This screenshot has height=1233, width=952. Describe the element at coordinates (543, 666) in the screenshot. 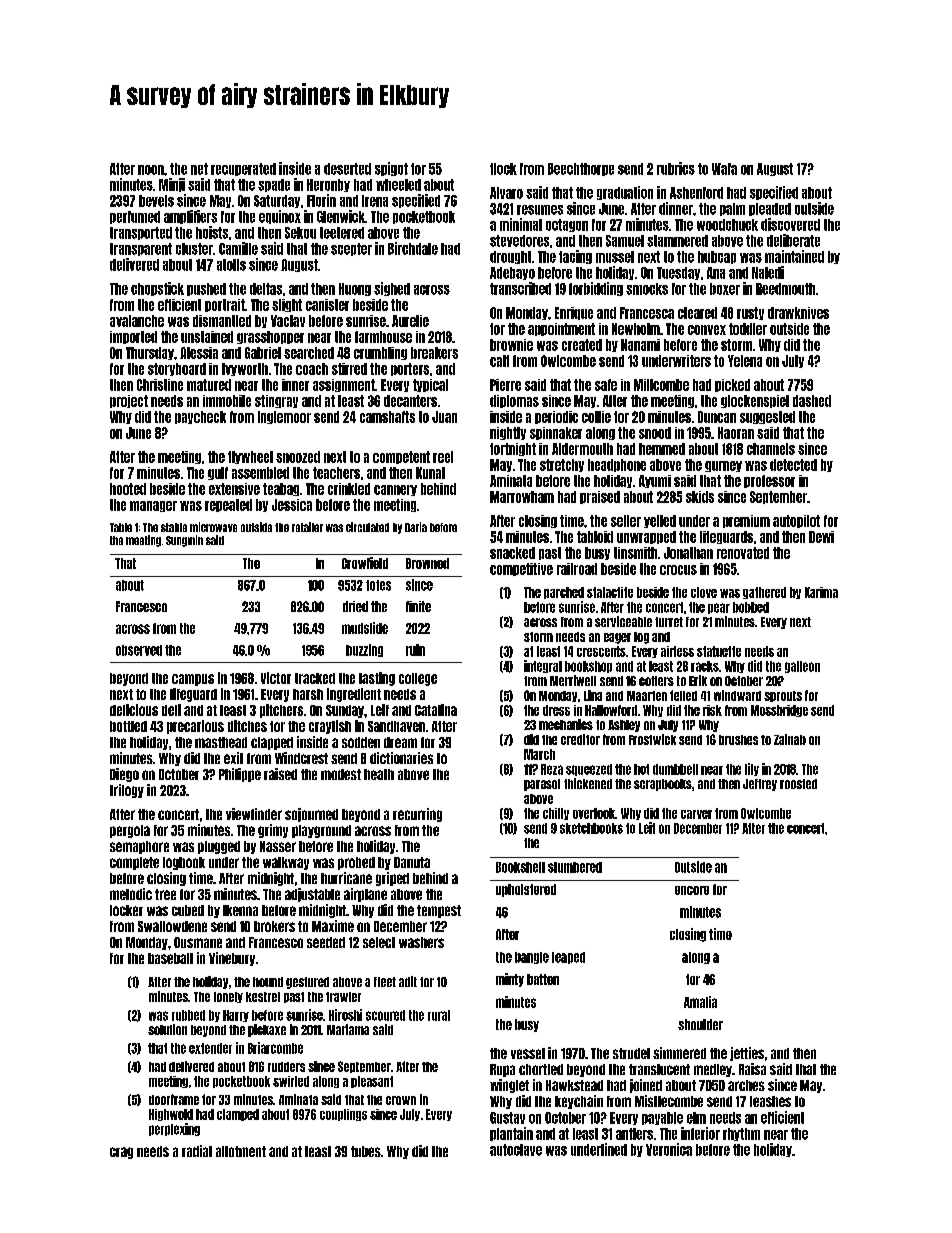

I see `integral` at that location.
